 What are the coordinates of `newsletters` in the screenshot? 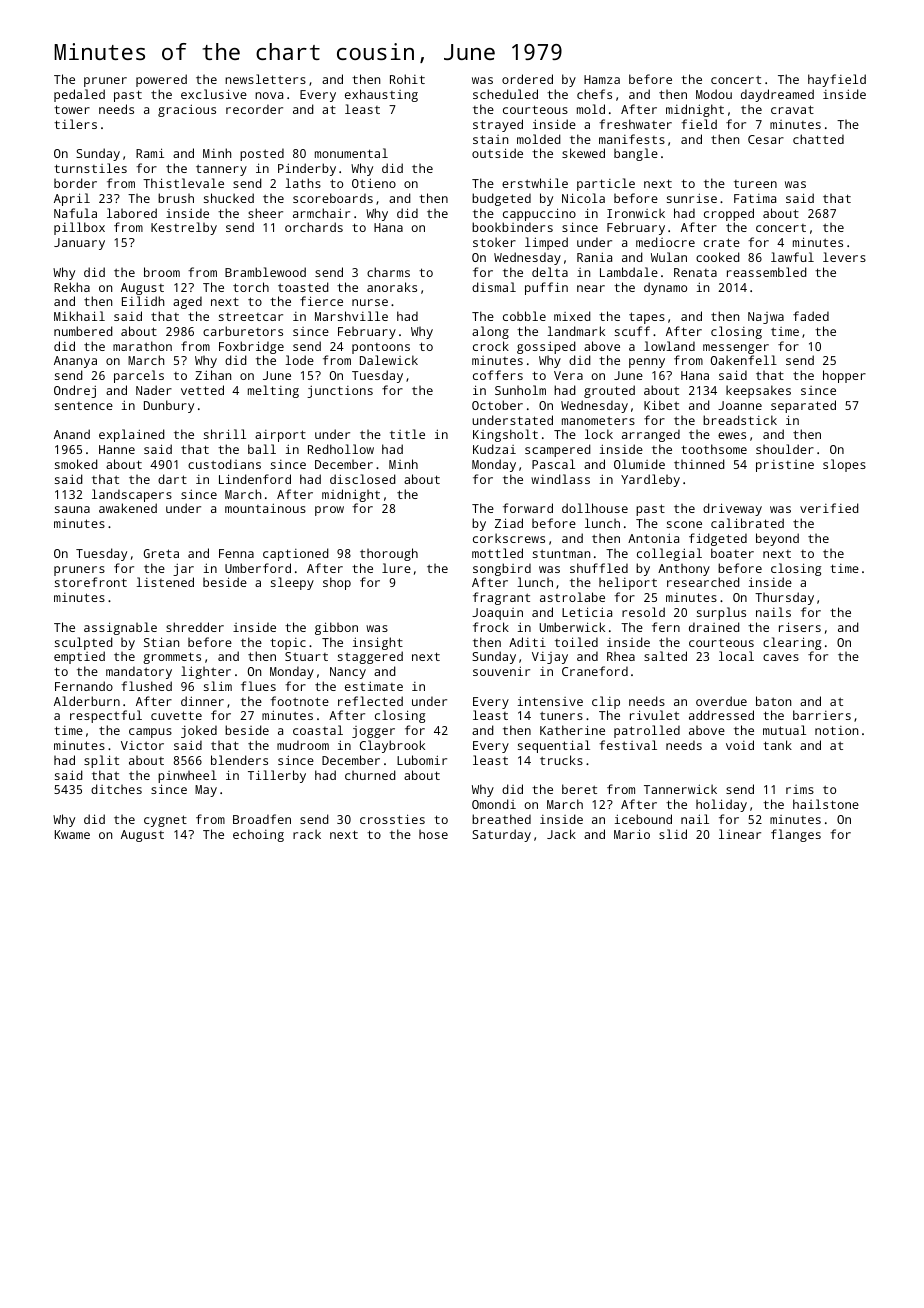 It's located at (265, 79).
